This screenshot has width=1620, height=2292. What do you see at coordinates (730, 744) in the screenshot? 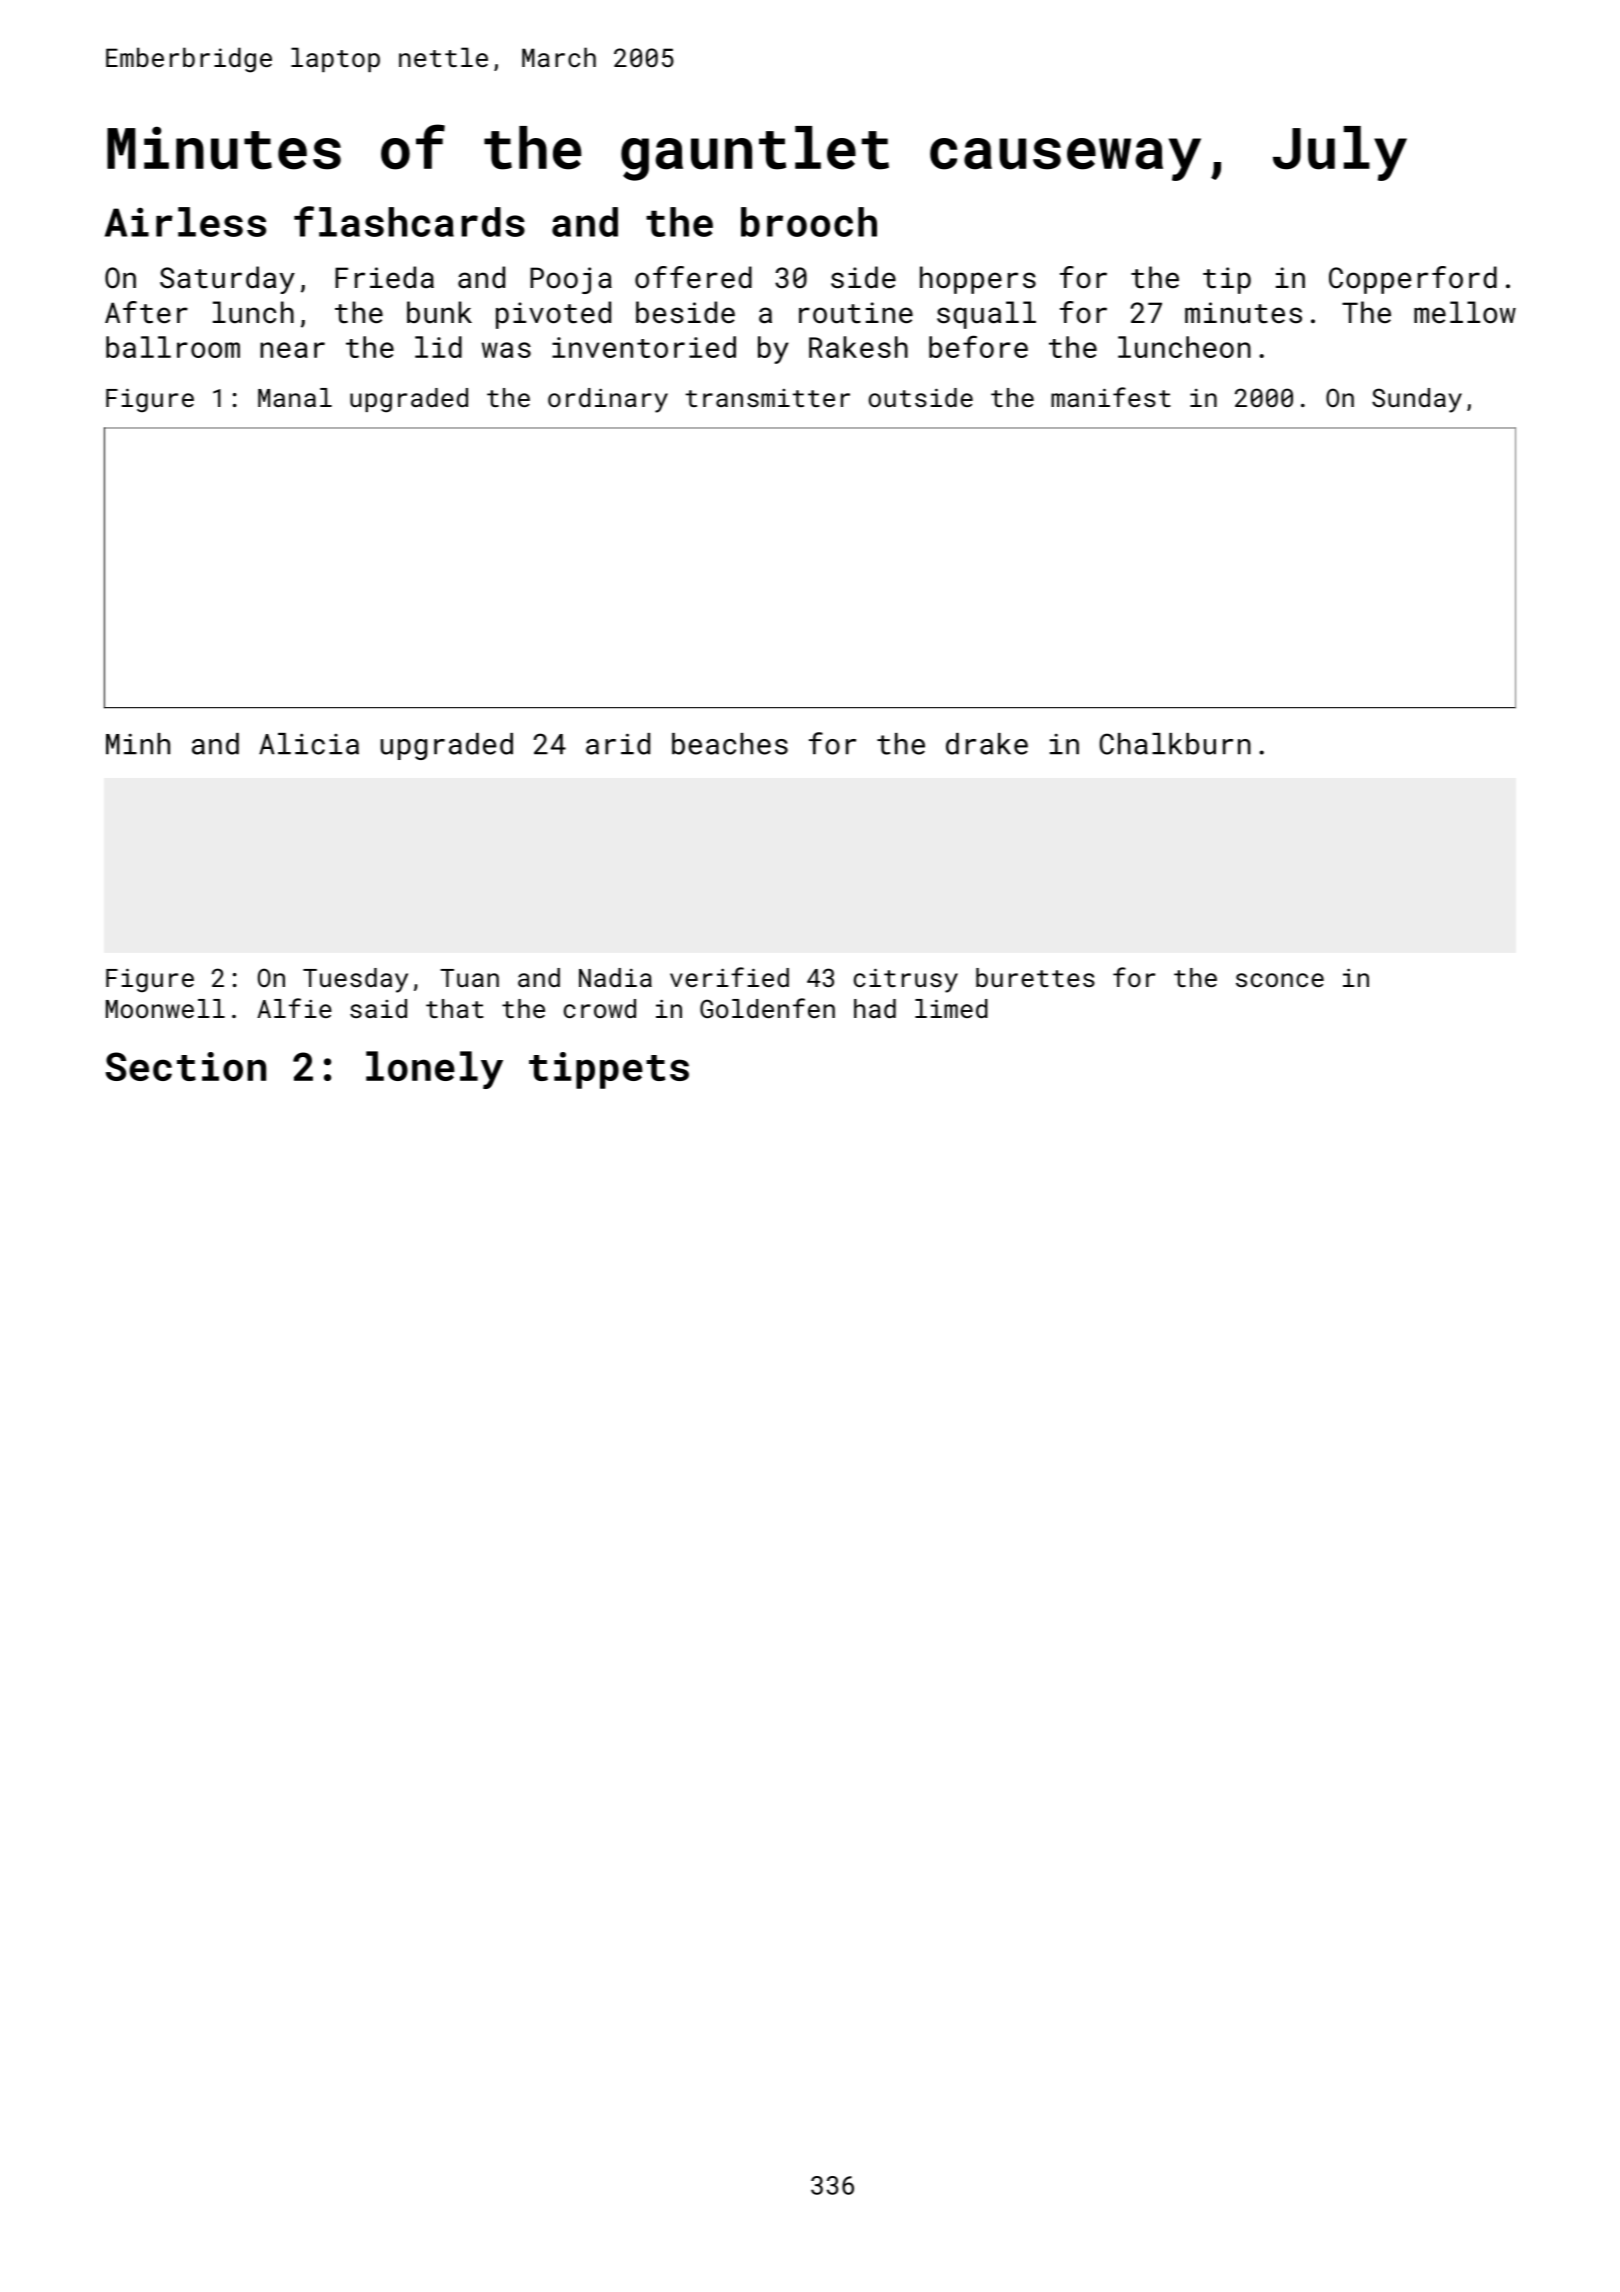
I see `beaches` at bounding box center [730, 744].
